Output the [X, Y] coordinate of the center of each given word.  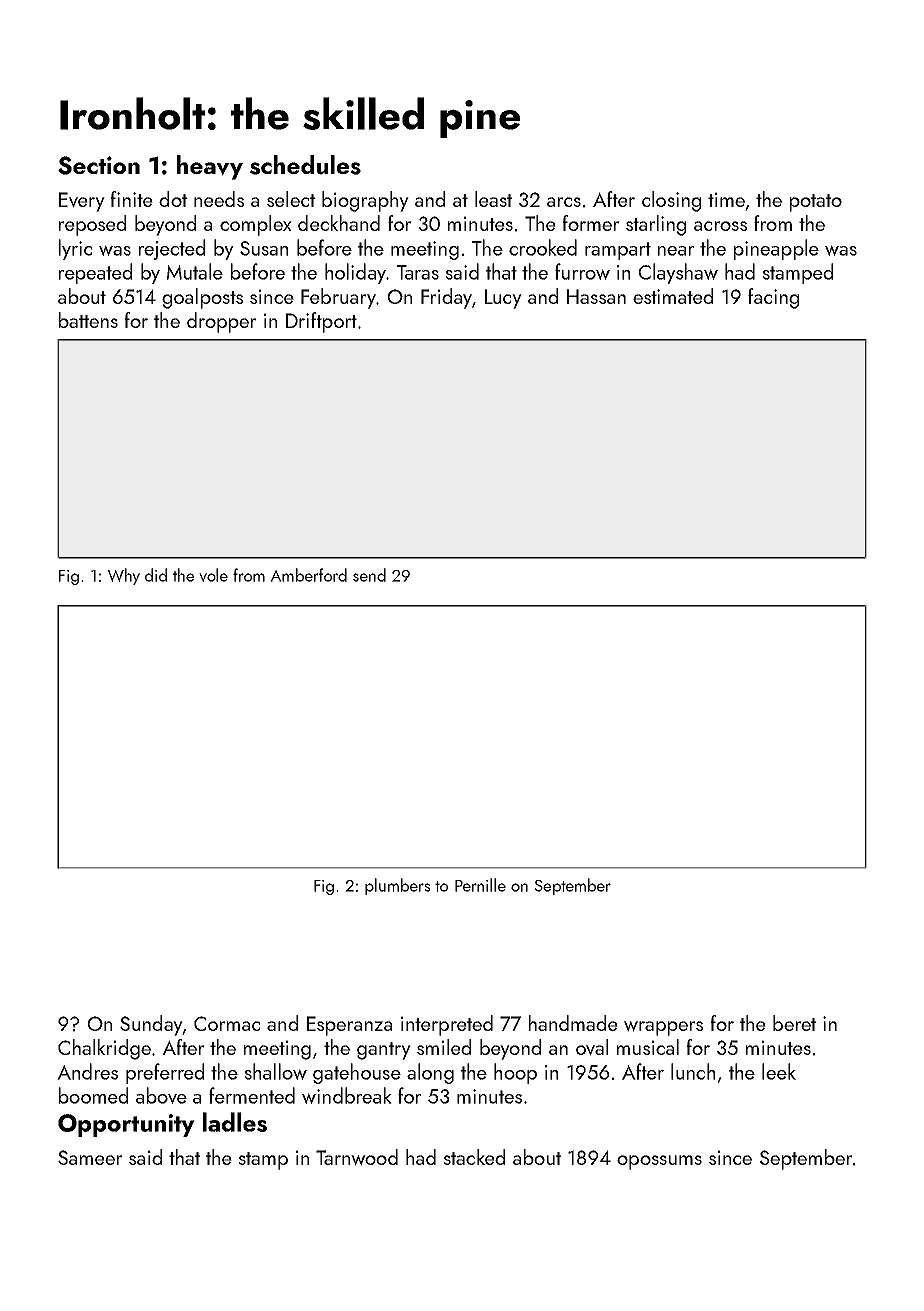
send [369, 575]
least [493, 199]
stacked [474, 1157]
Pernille [480, 885]
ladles [235, 1122]
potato [816, 203]
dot [173, 199]
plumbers [397, 886]
